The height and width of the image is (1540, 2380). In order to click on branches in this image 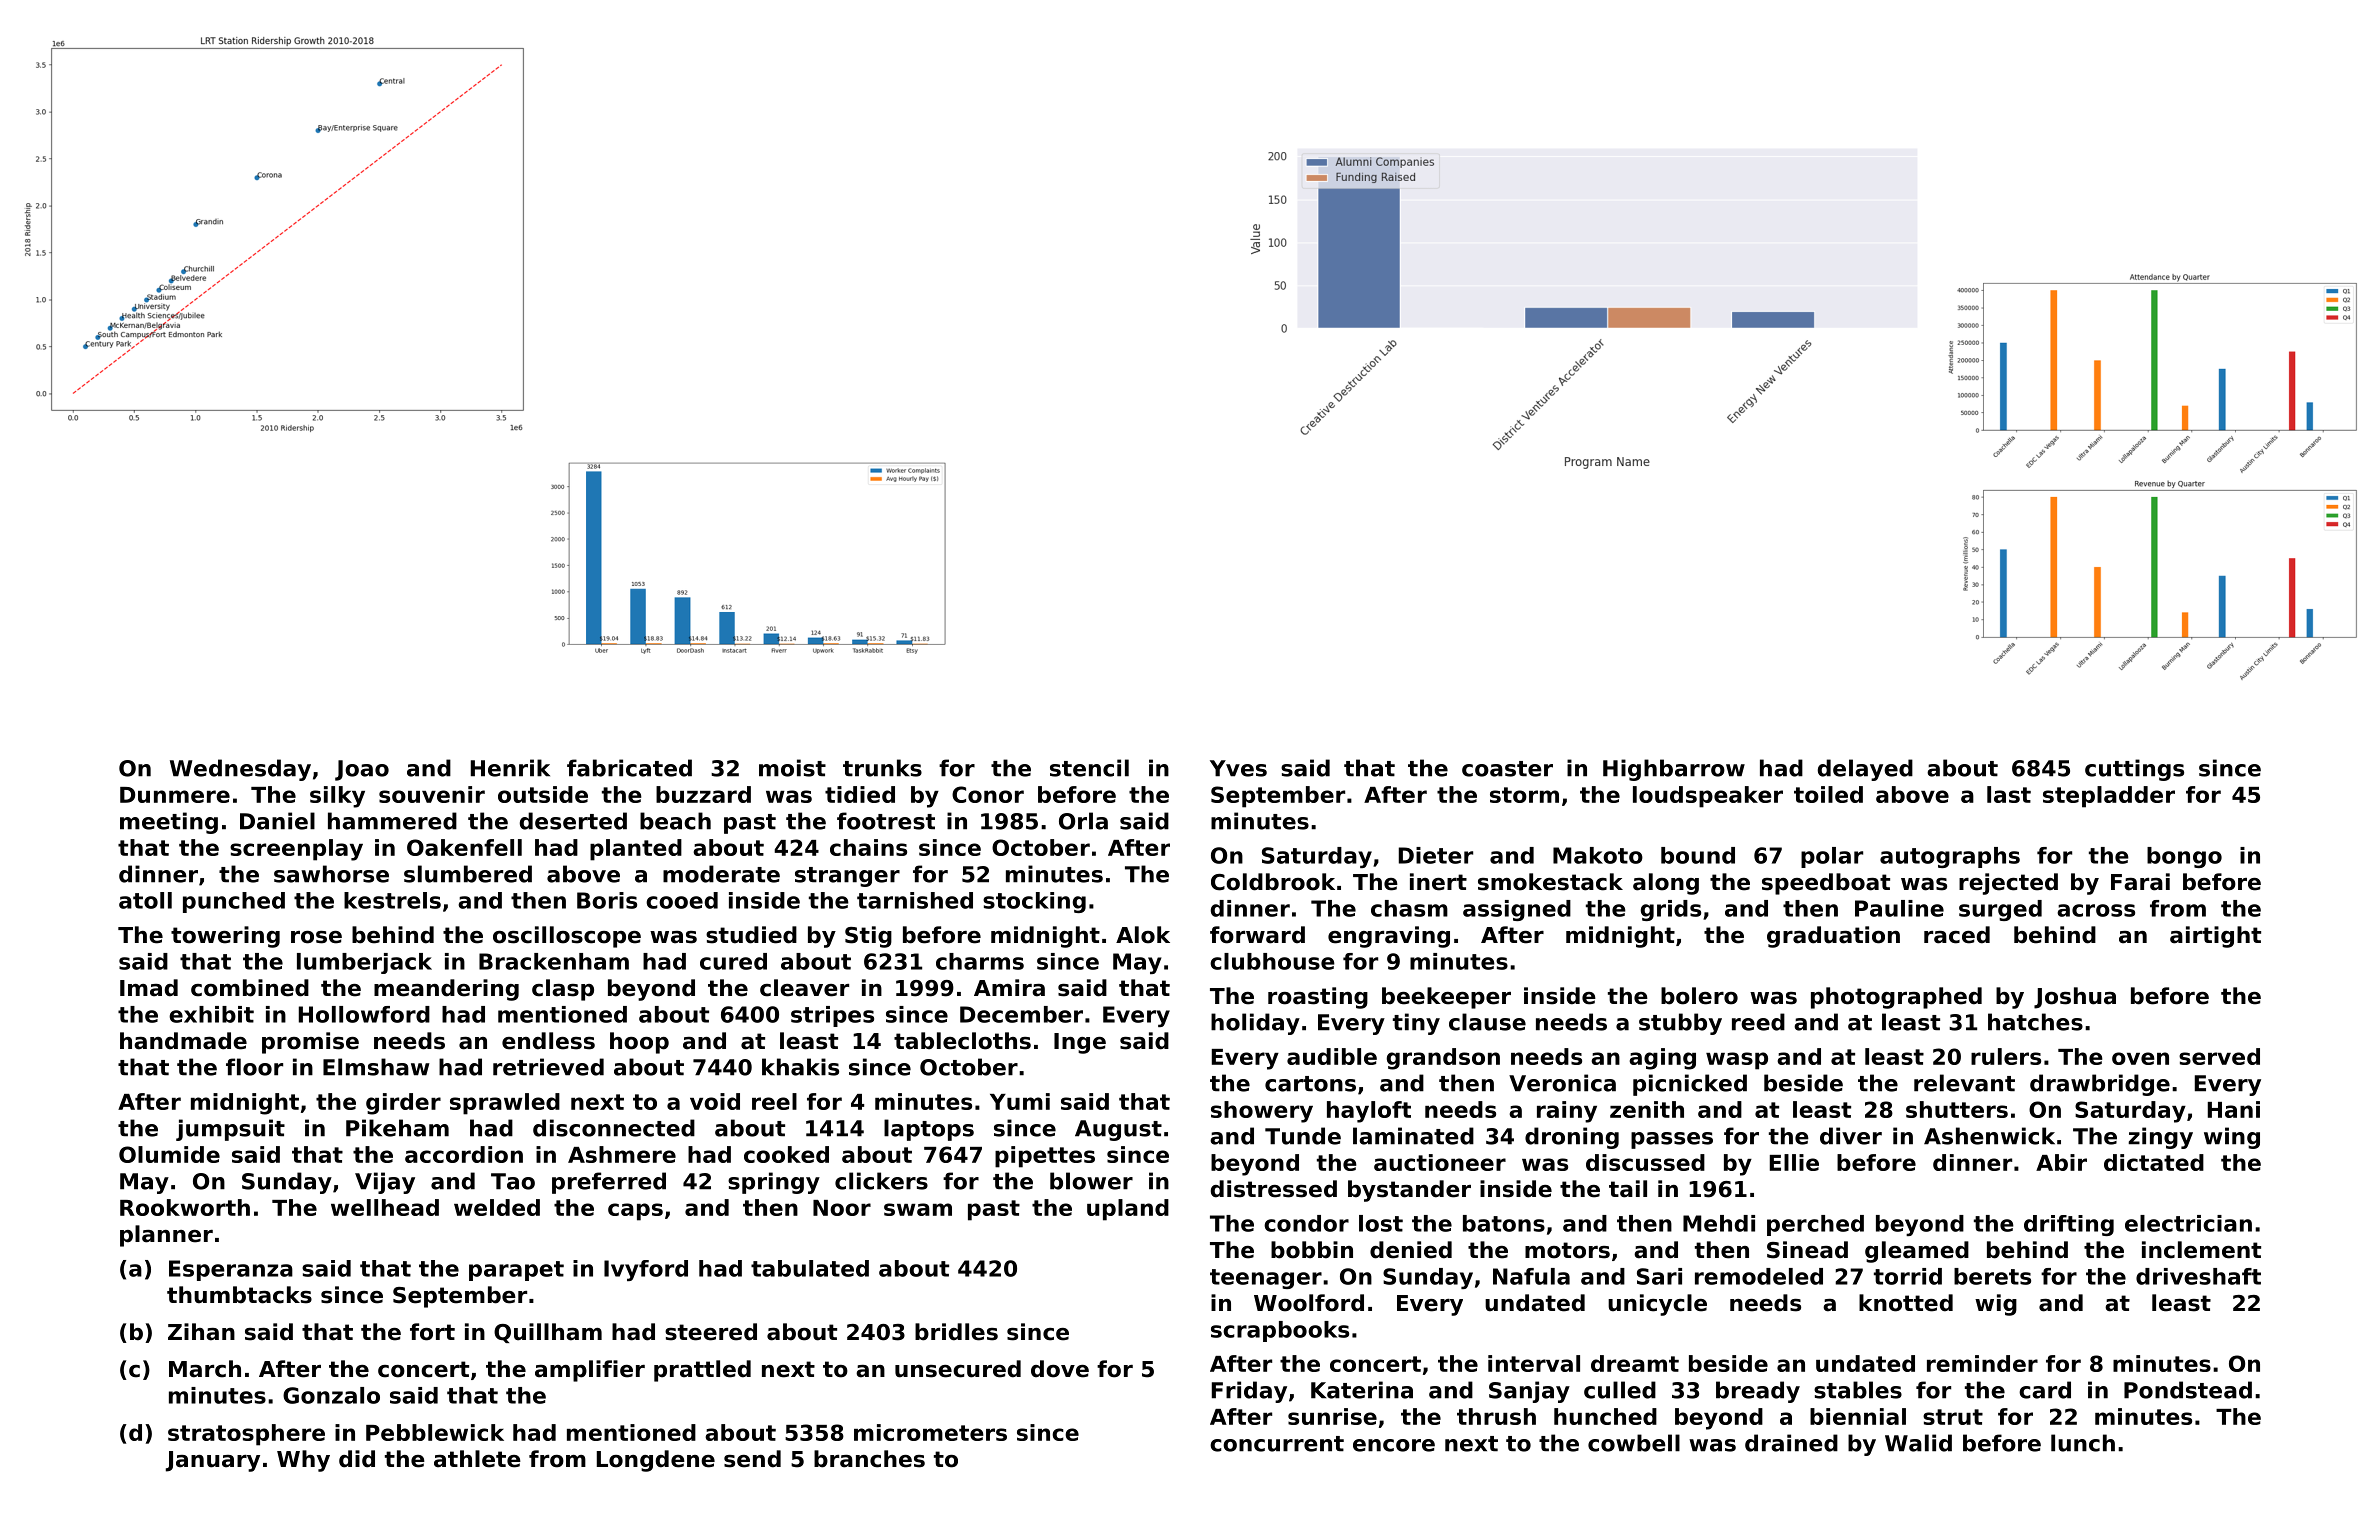, I will do `click(869, 1459)`.
